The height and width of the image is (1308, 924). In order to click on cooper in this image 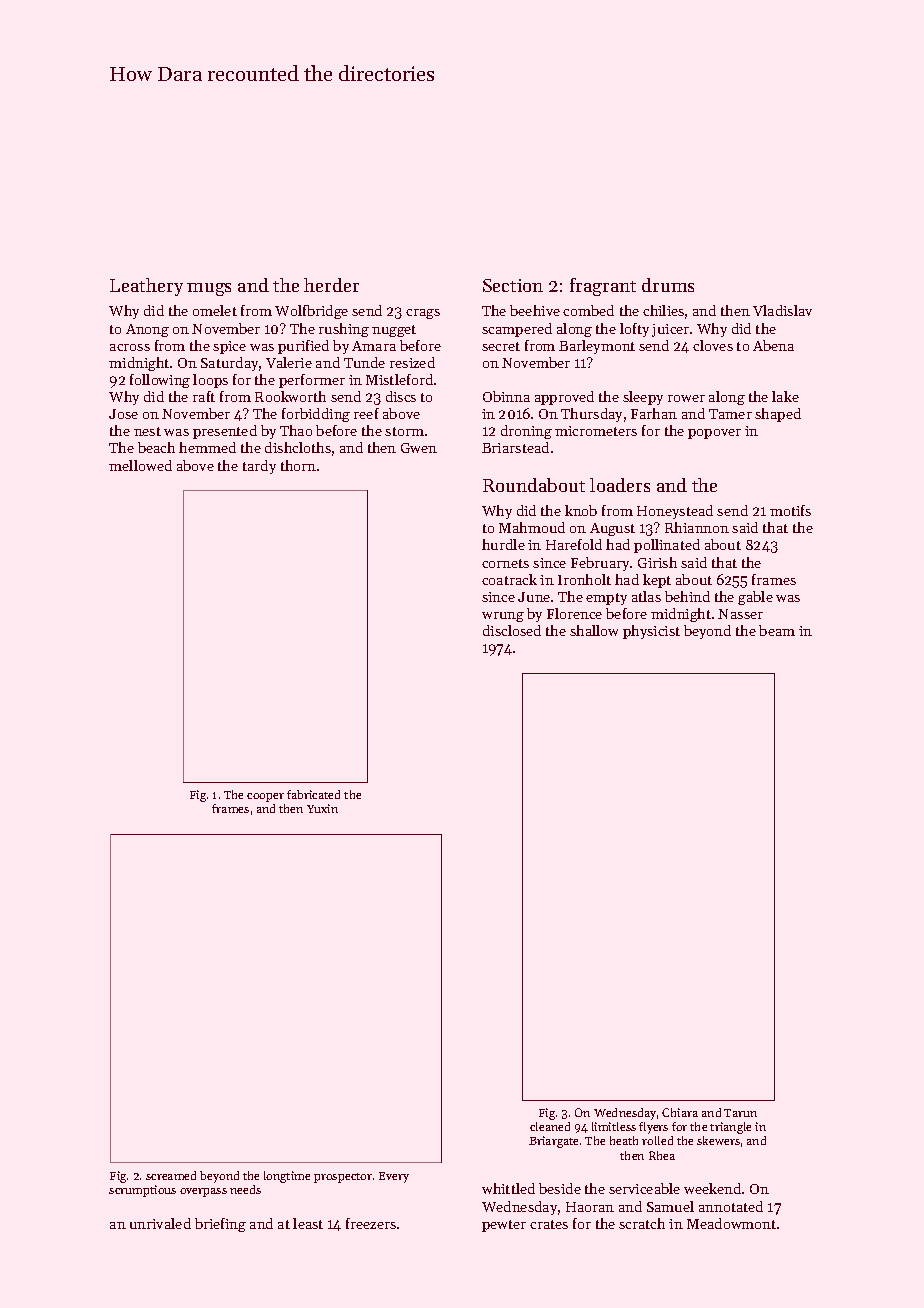, I will do `click(265, 797)`.
